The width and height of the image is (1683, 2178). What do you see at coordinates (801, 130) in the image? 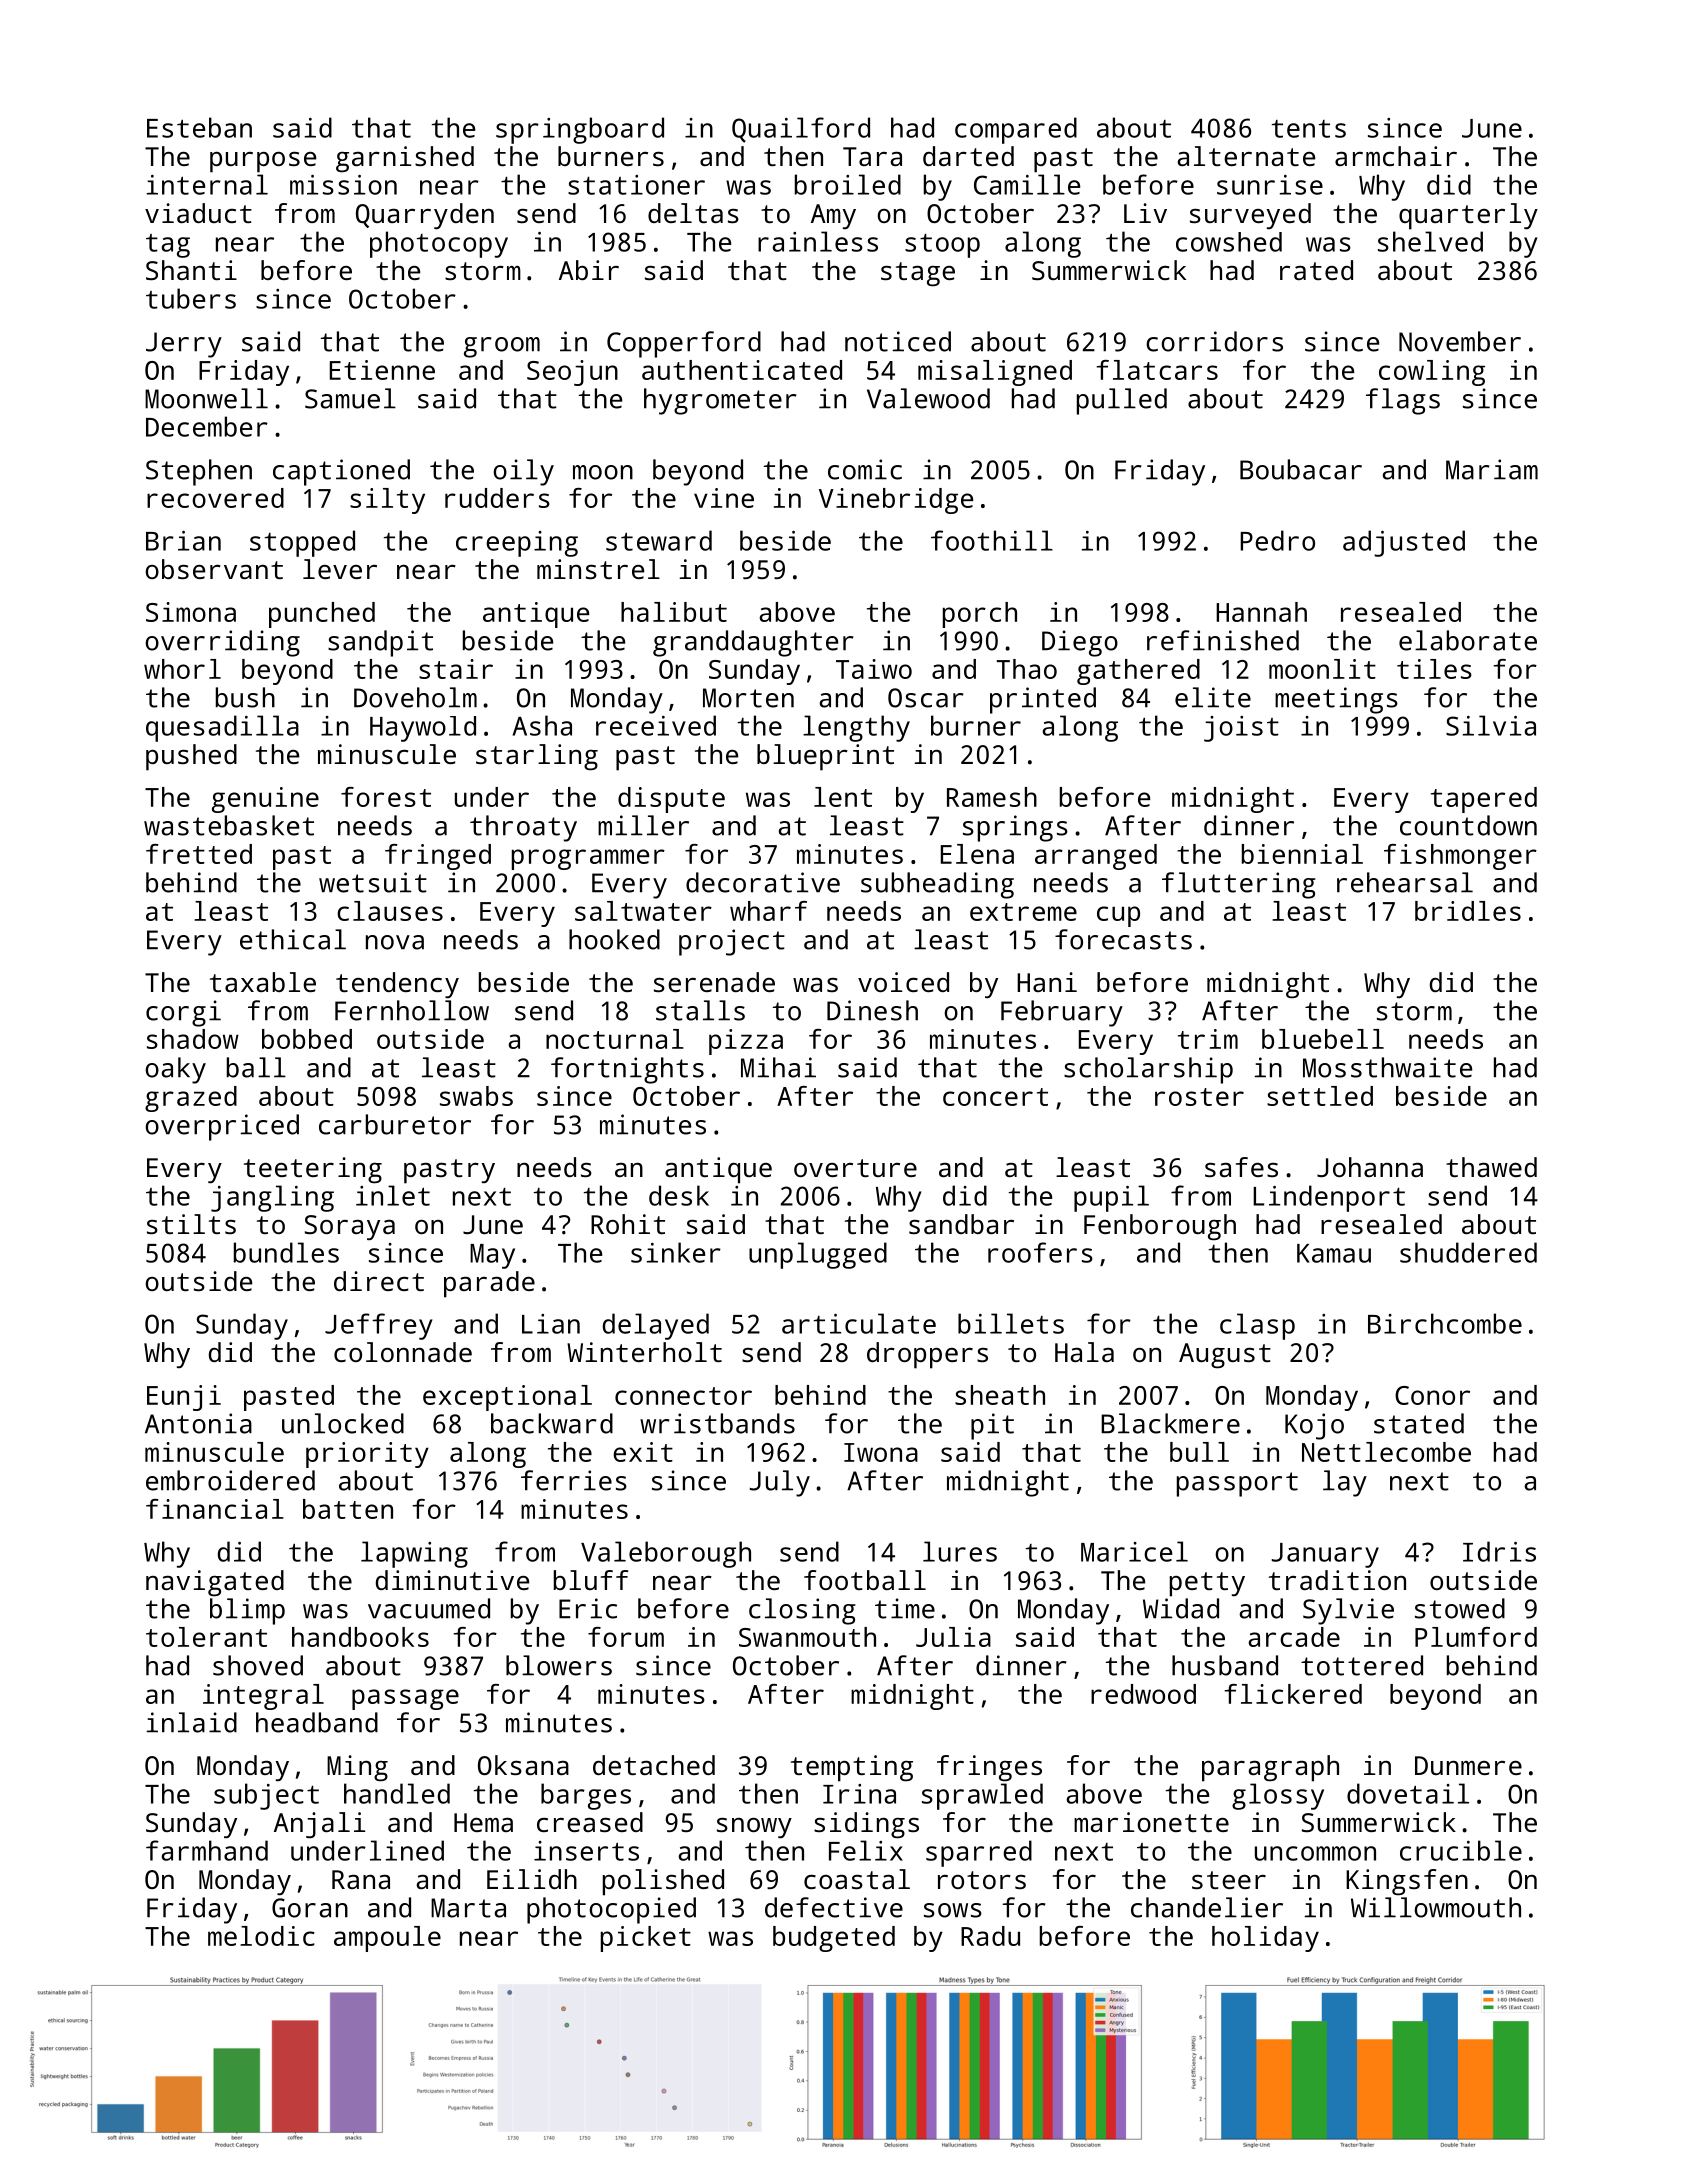
I see `Quailford` at bounding box center [801, 130].
